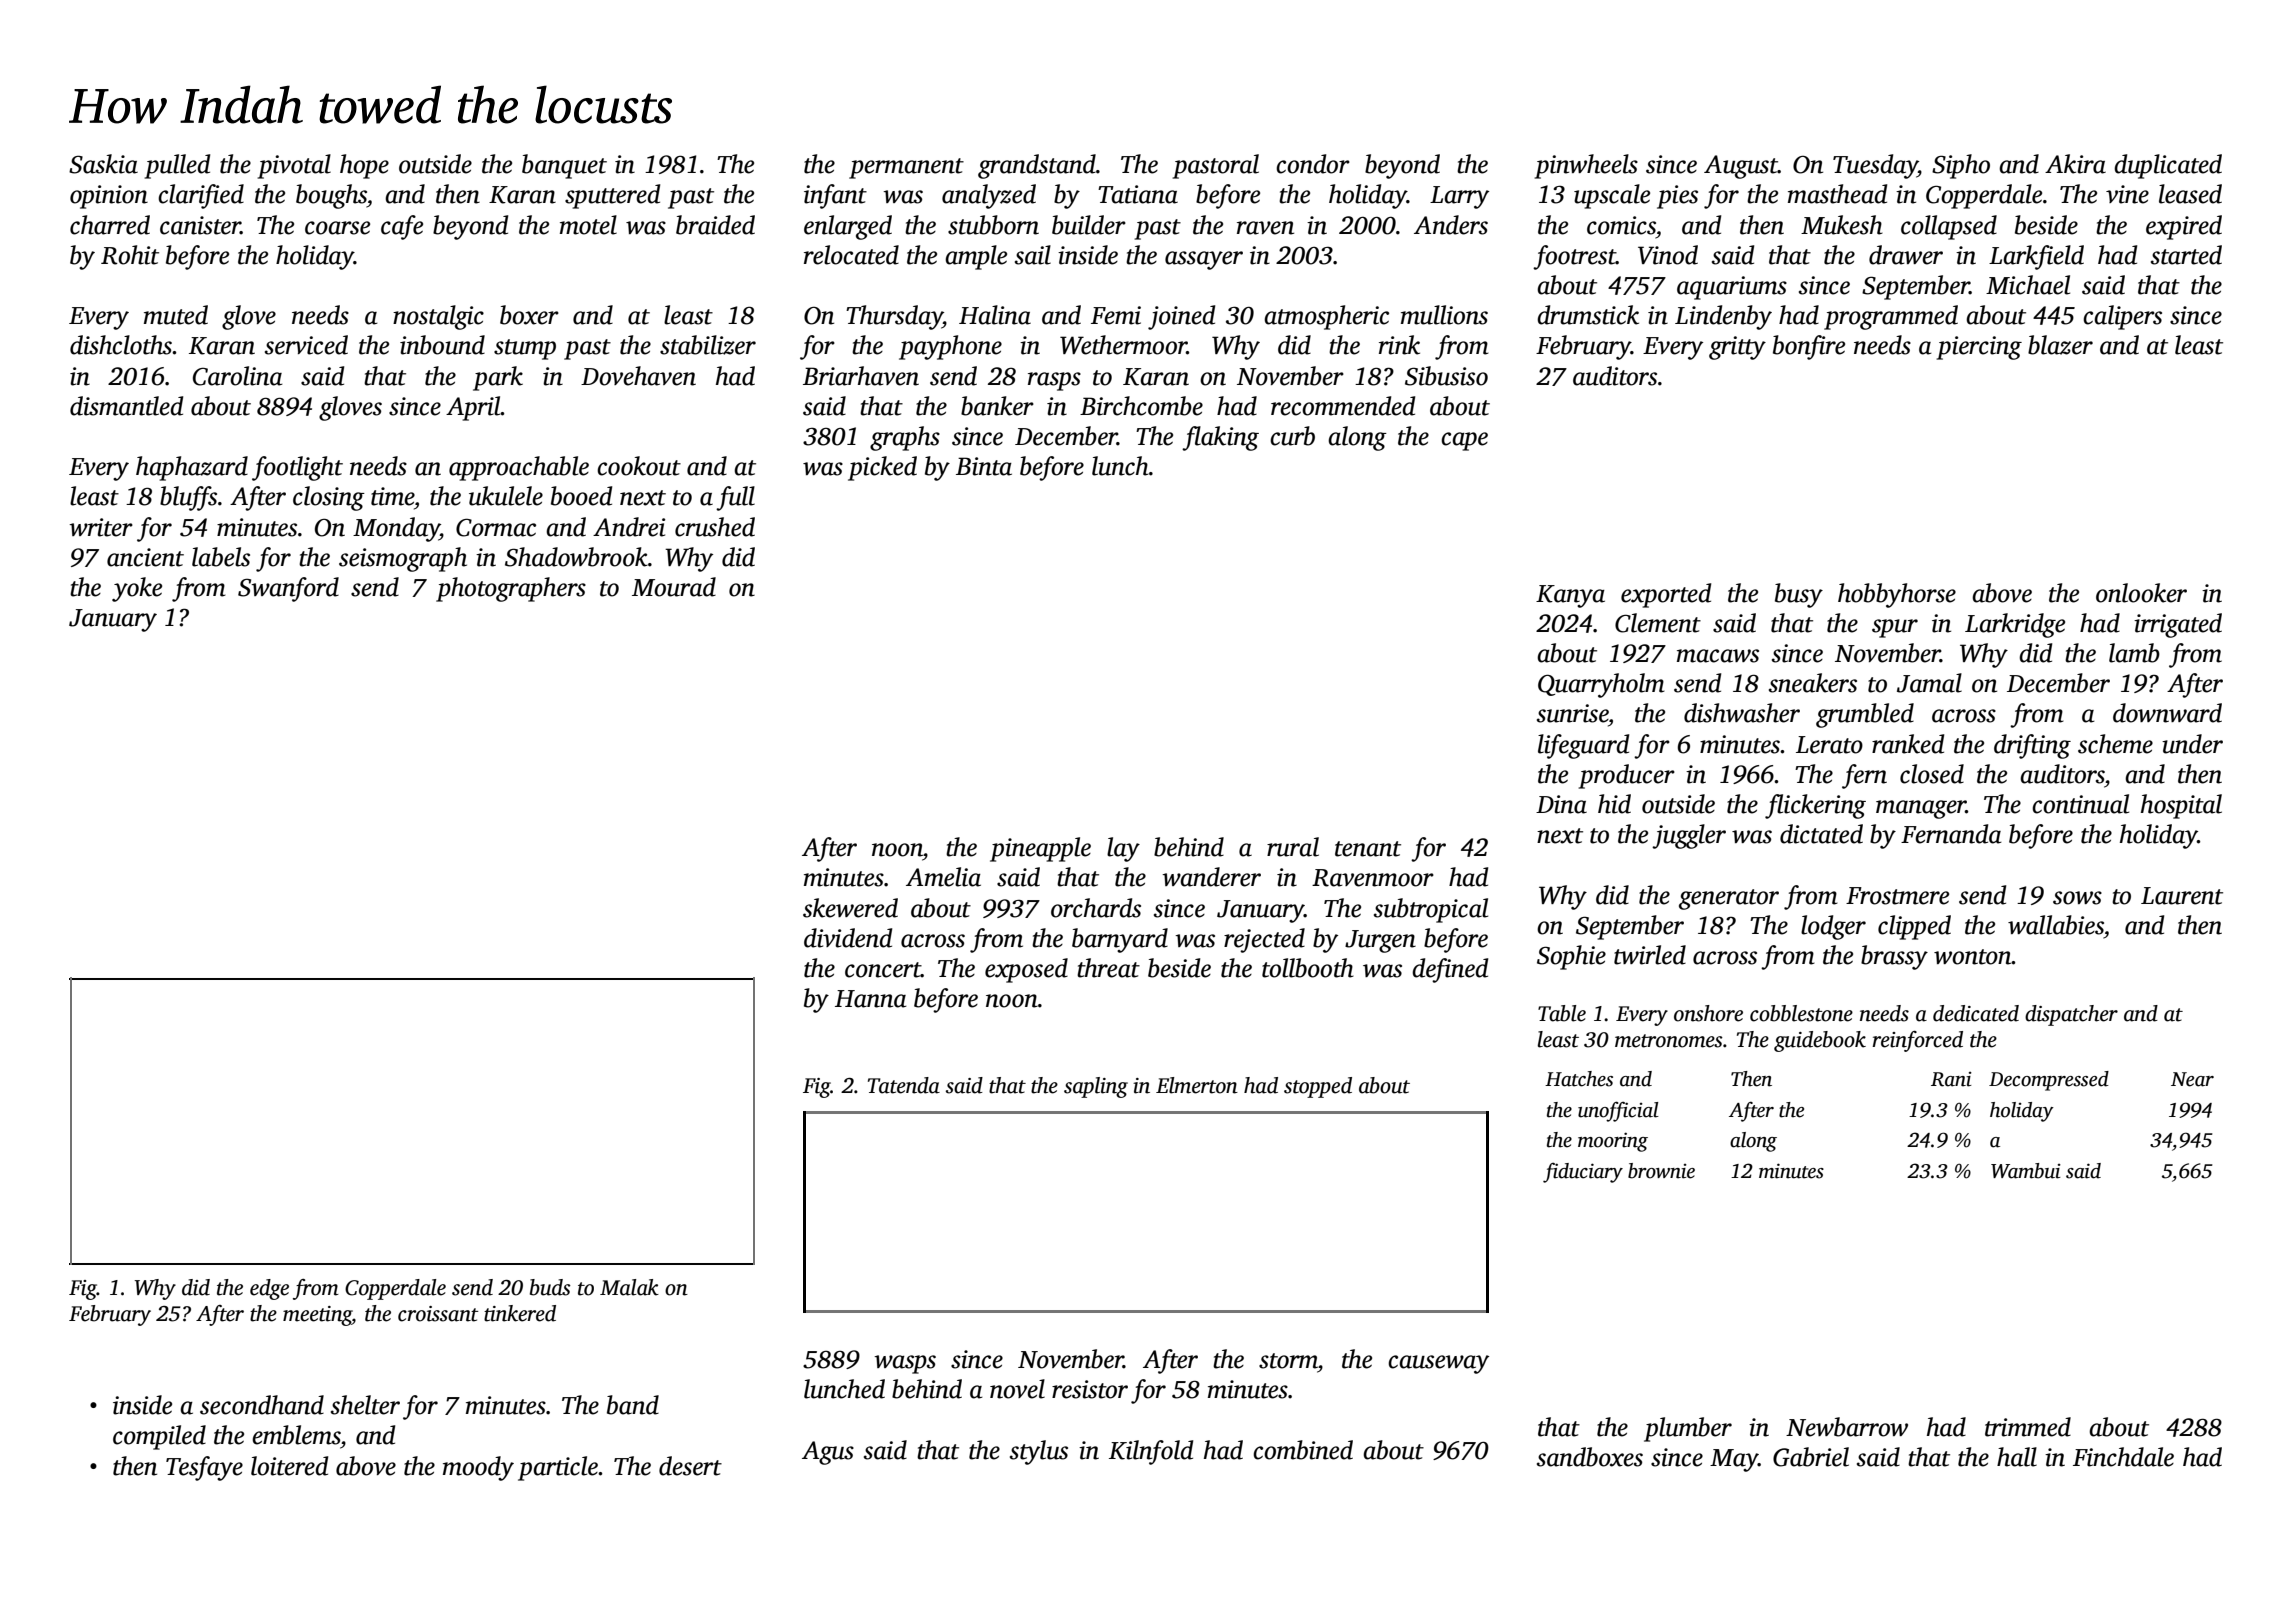 The image size is (2292, 1620). Describe the element at coordinates (478, 1468) in the screenshot. I see `moody` at that location.
